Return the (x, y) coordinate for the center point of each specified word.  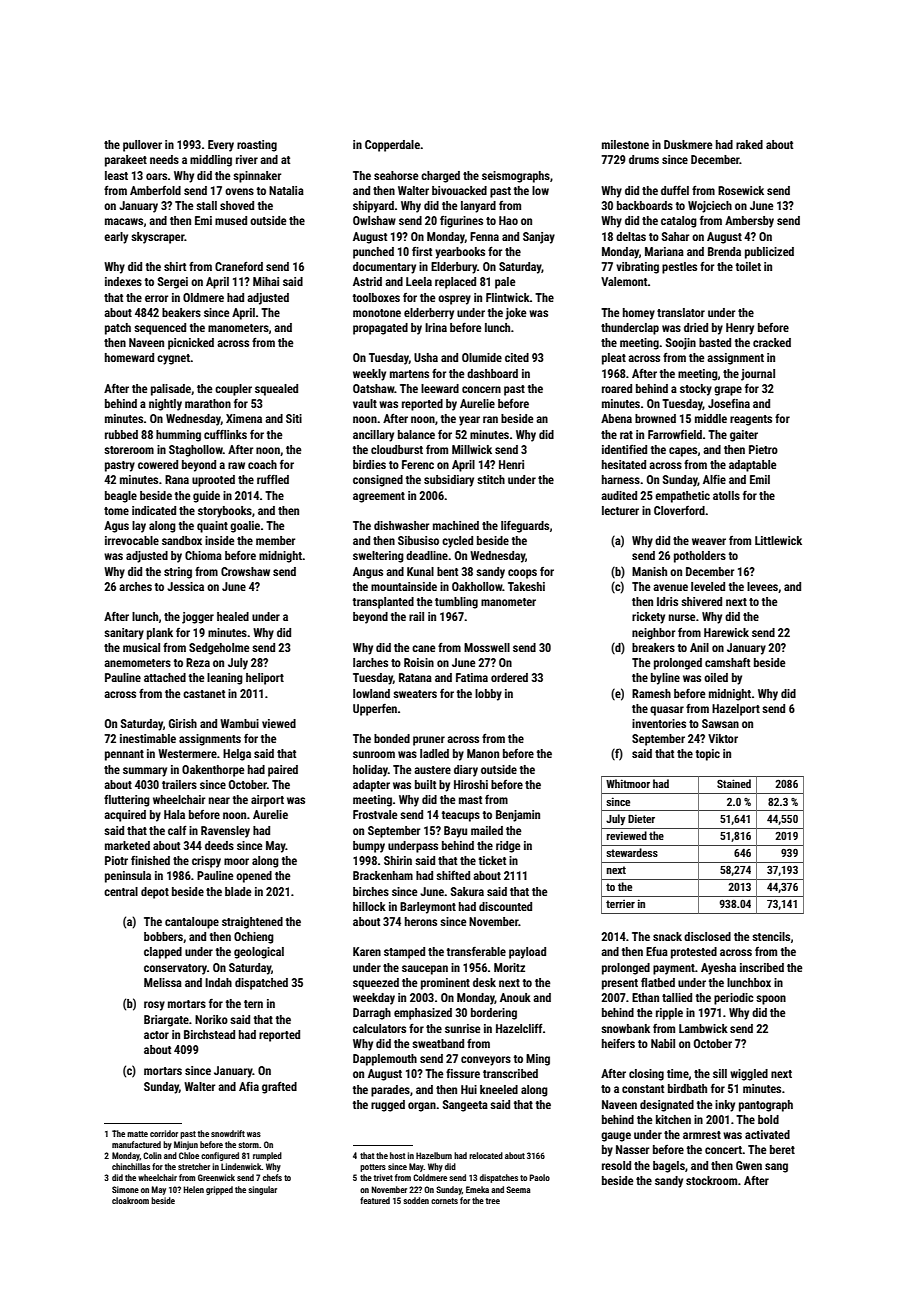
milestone (625, 144)
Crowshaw (245, 571)
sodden (416, 1200)
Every (221, 146)
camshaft (727, 662)
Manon (483, 753)
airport (267, 801)
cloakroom (130, 1200)
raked (749, 144)
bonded (392, 738)
